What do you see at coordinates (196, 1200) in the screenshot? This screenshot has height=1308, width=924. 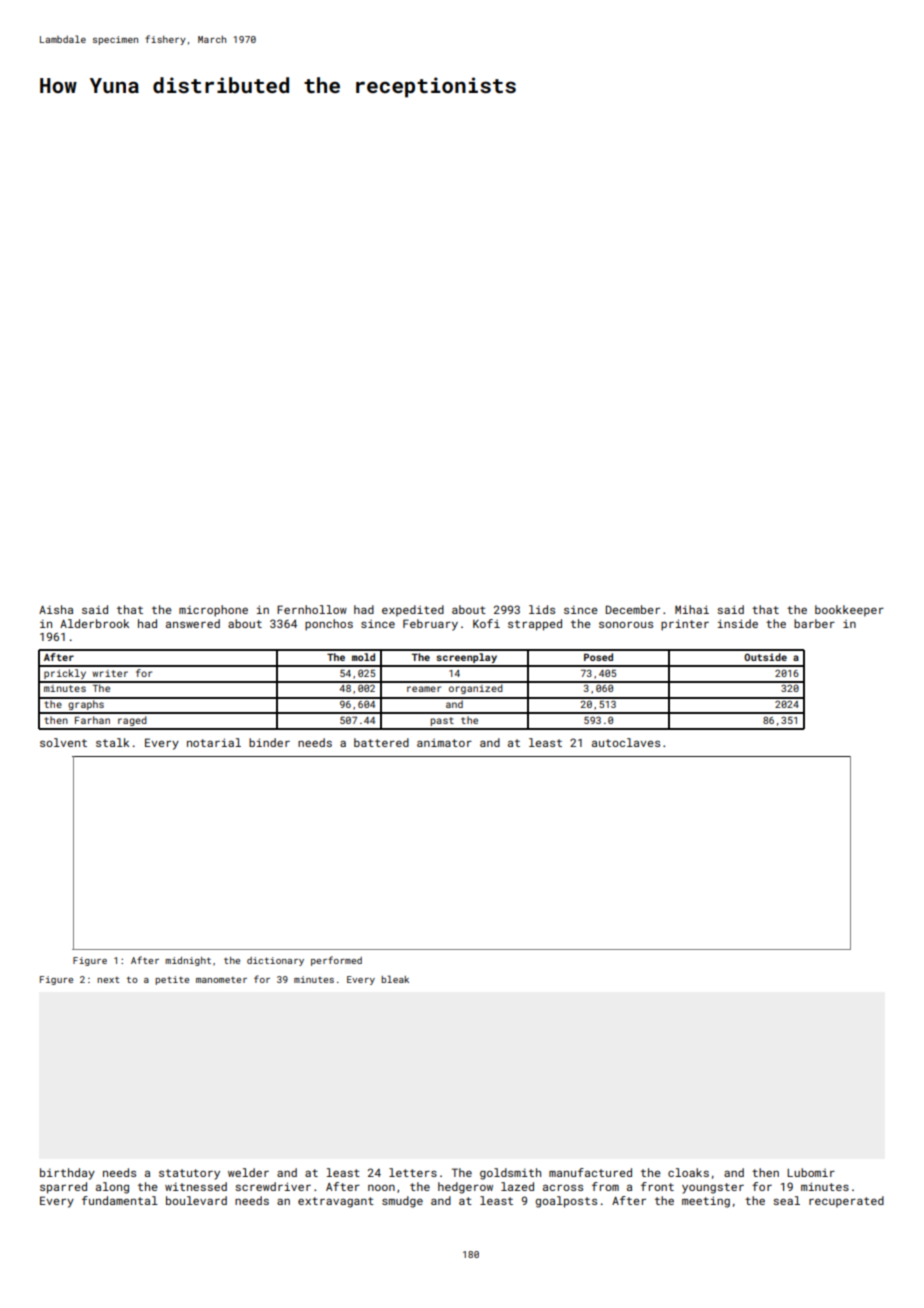 I see `boulevard` at bounding box center [196, 1200].
